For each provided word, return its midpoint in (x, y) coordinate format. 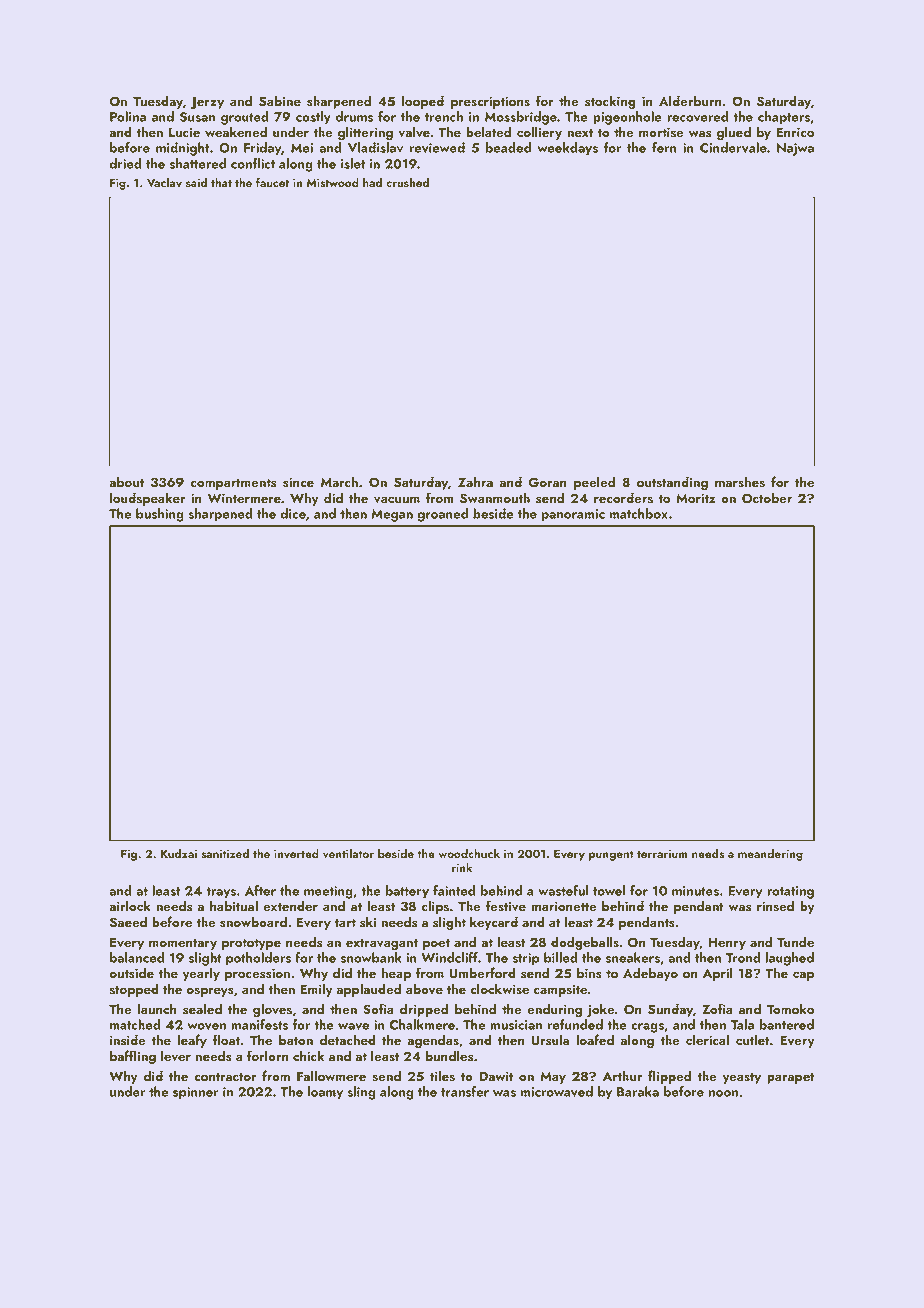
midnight (183, 149)
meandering (770, 855)
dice (293, 513)
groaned (442, 515)
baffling (133, 1057)
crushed (407, 183)
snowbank (371, 957)
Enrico (795, 132)
